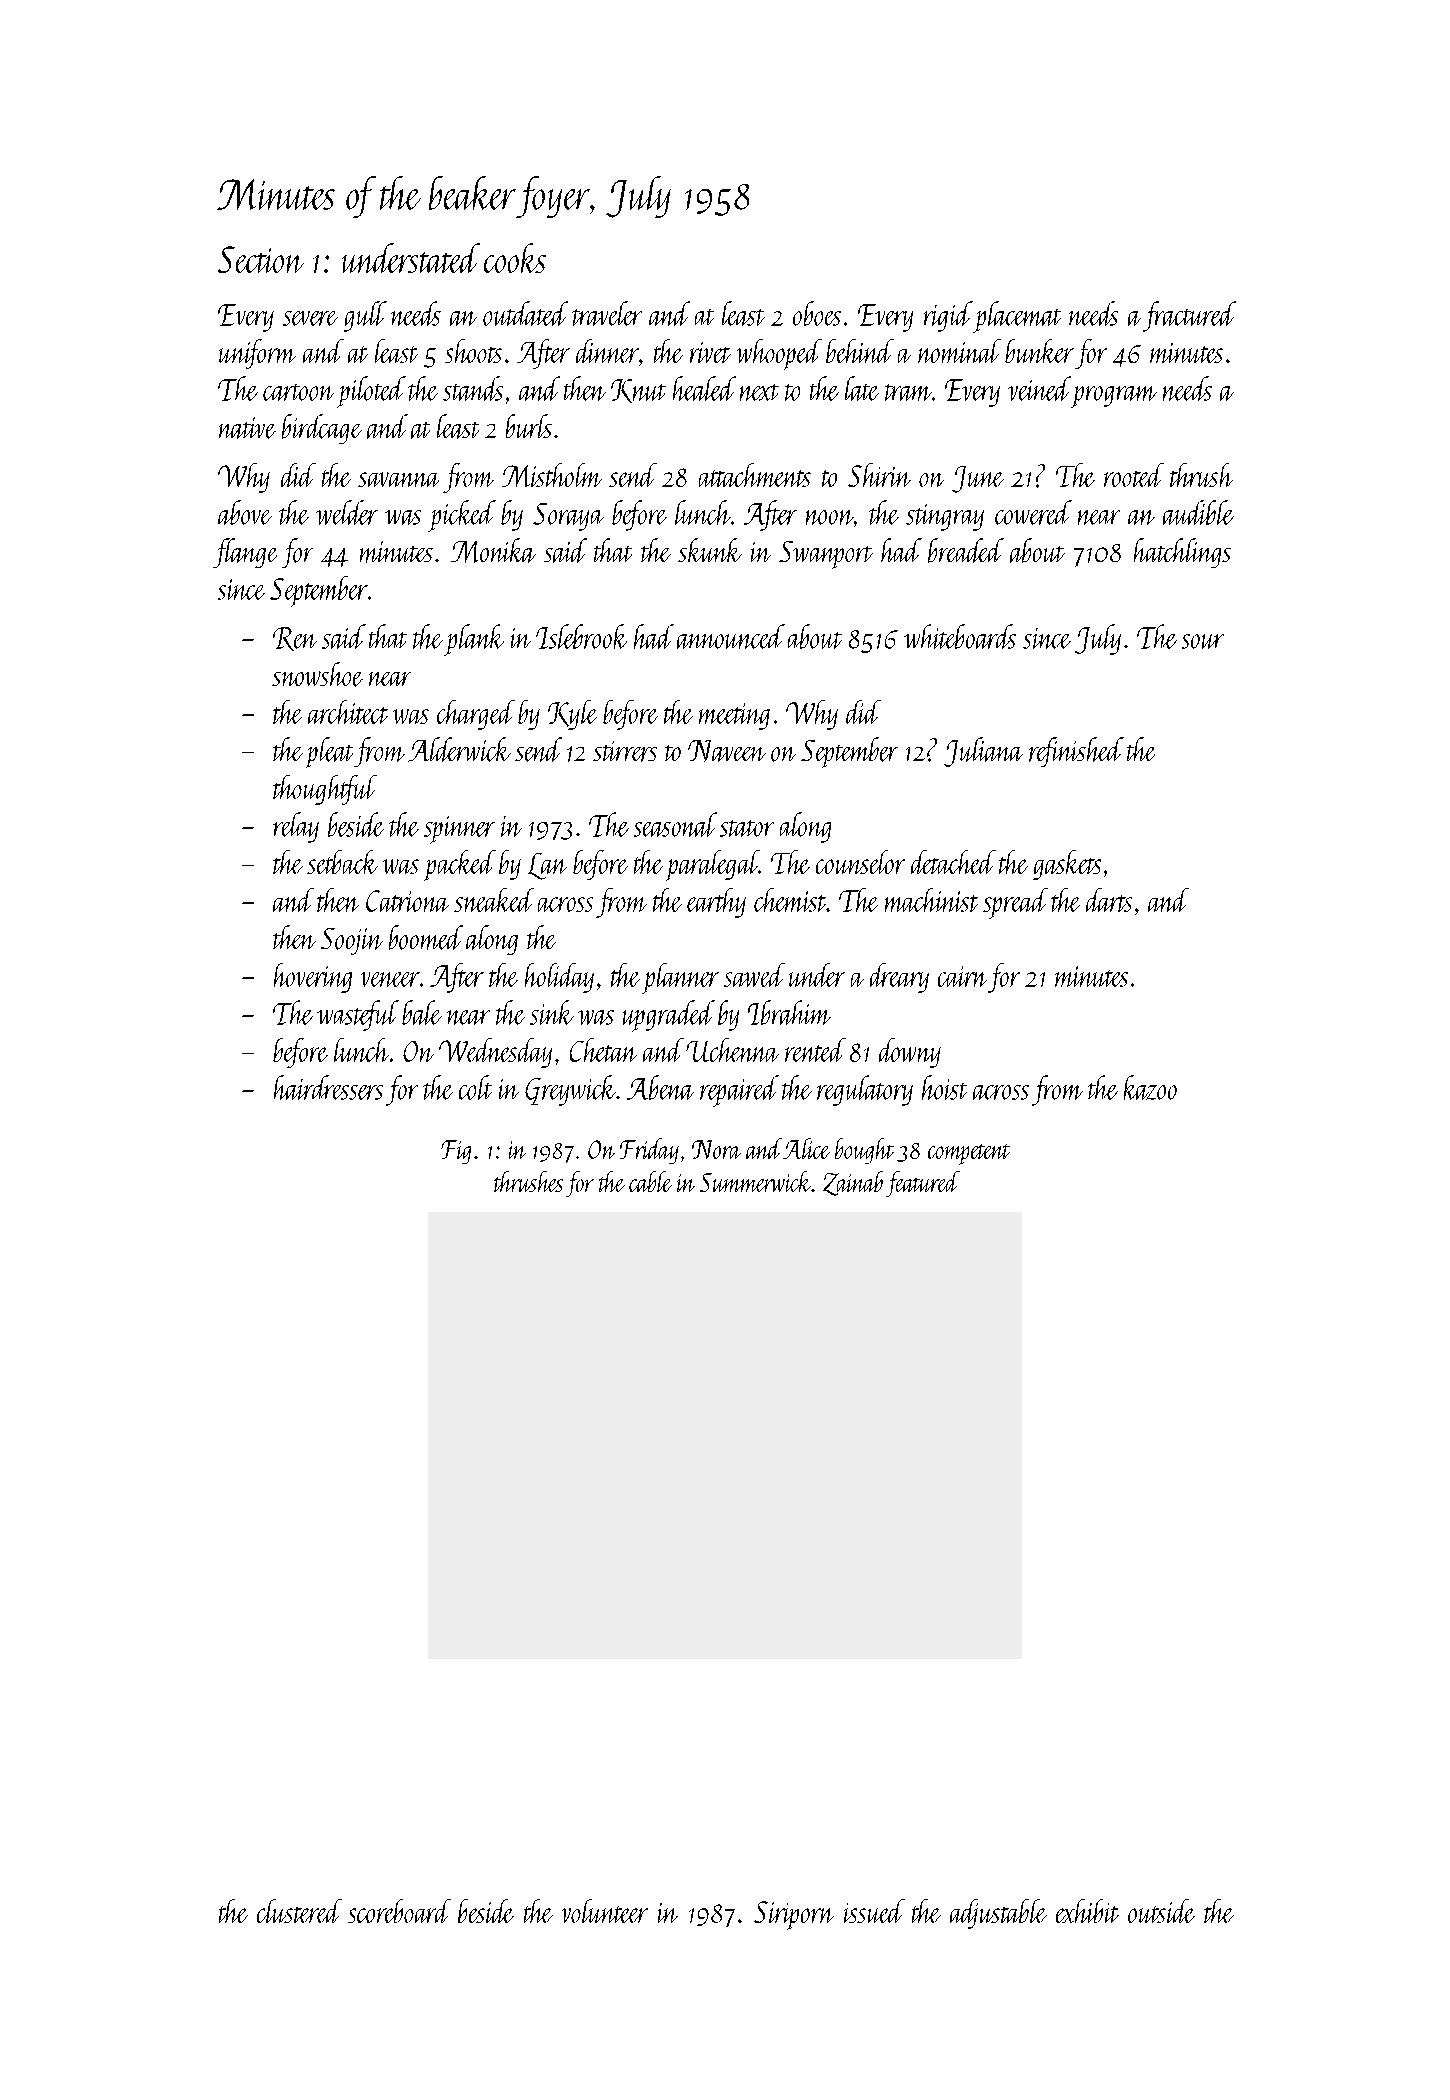 The image size is (1450, 2100). Describe the element at coordinates (299, 1911) in the screenshot. I see `clustered` at that location.
